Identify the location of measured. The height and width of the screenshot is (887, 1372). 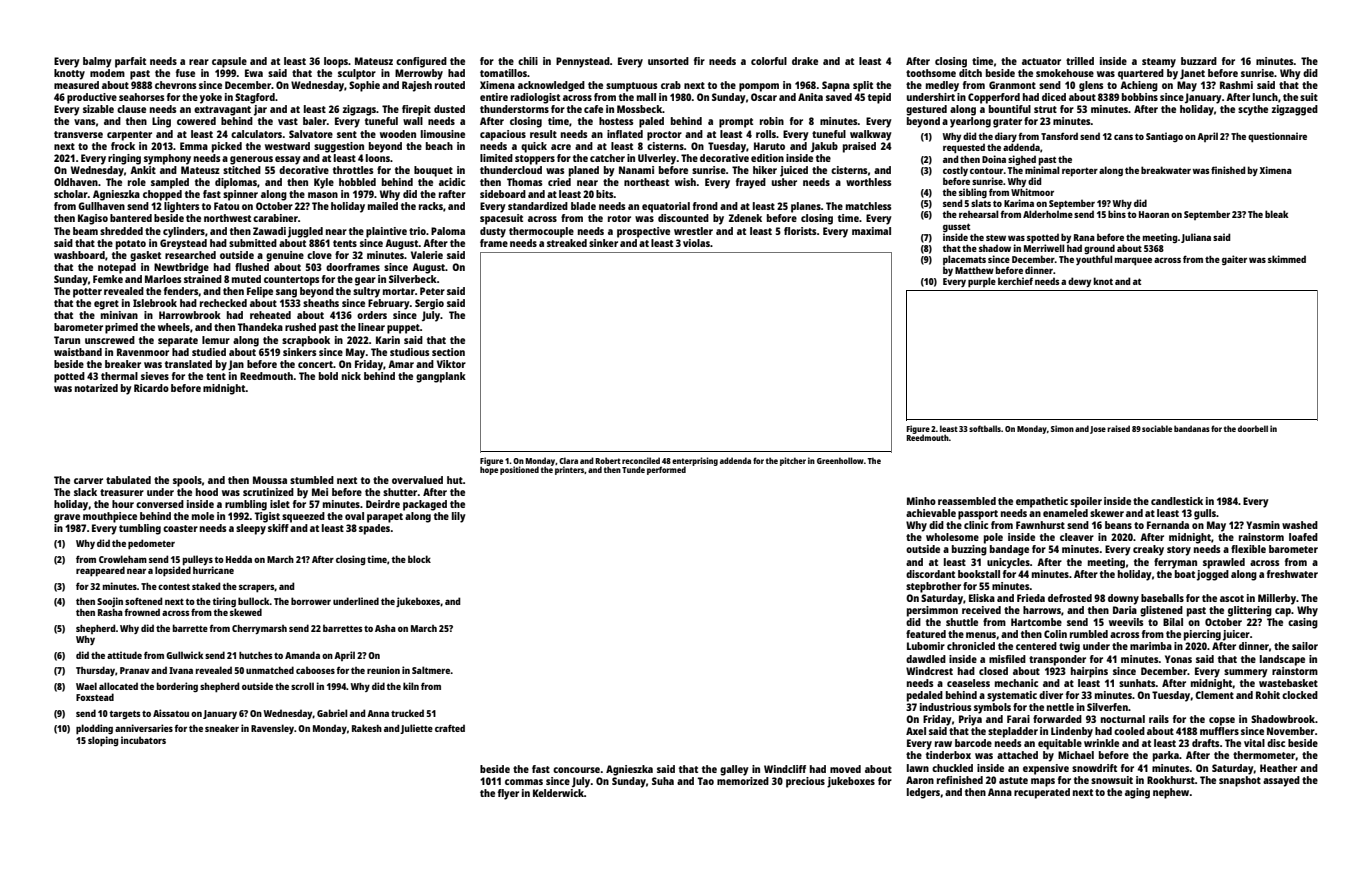
(76, 85).
